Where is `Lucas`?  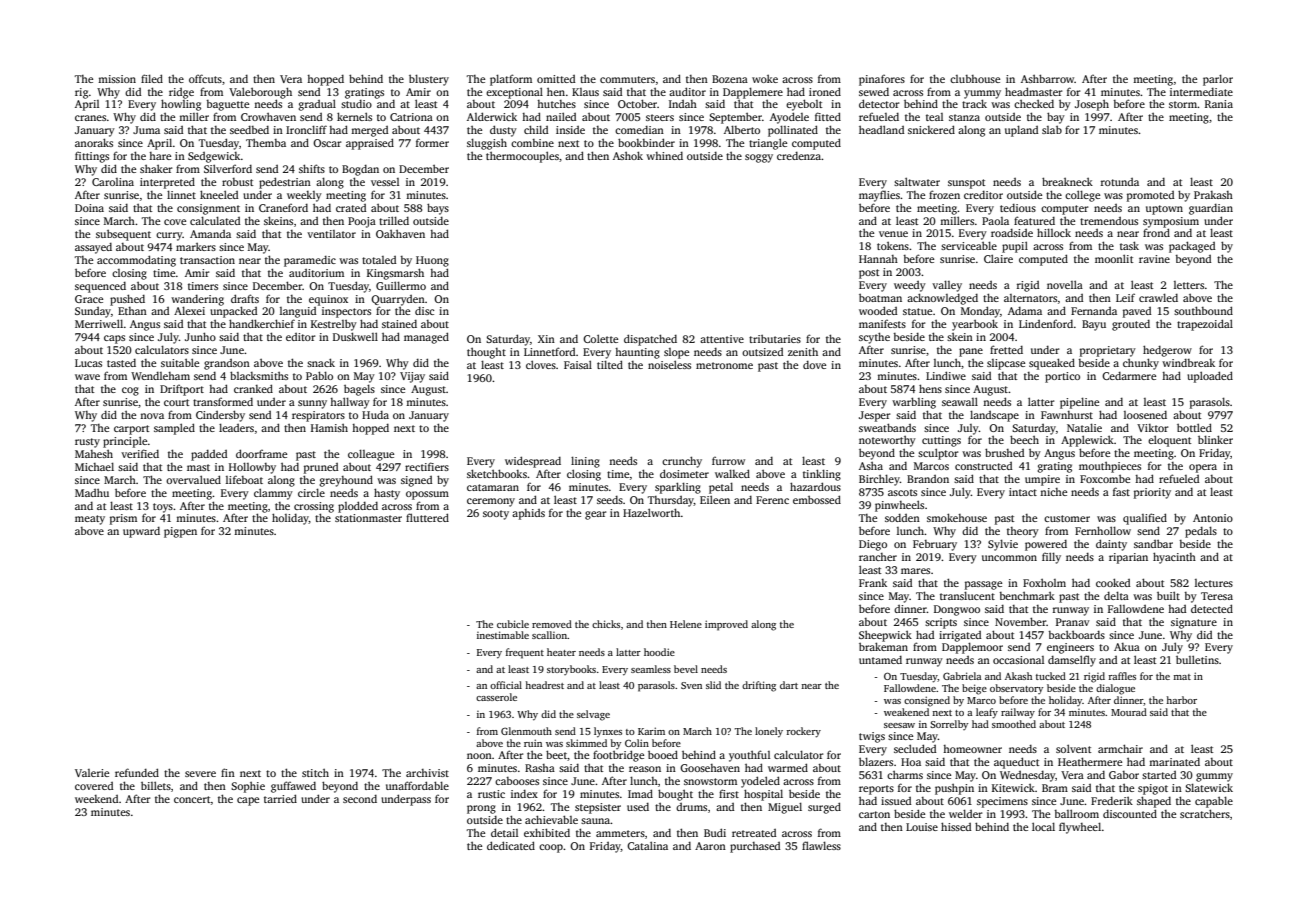 Lucas is located at coordinates (88, 363).
